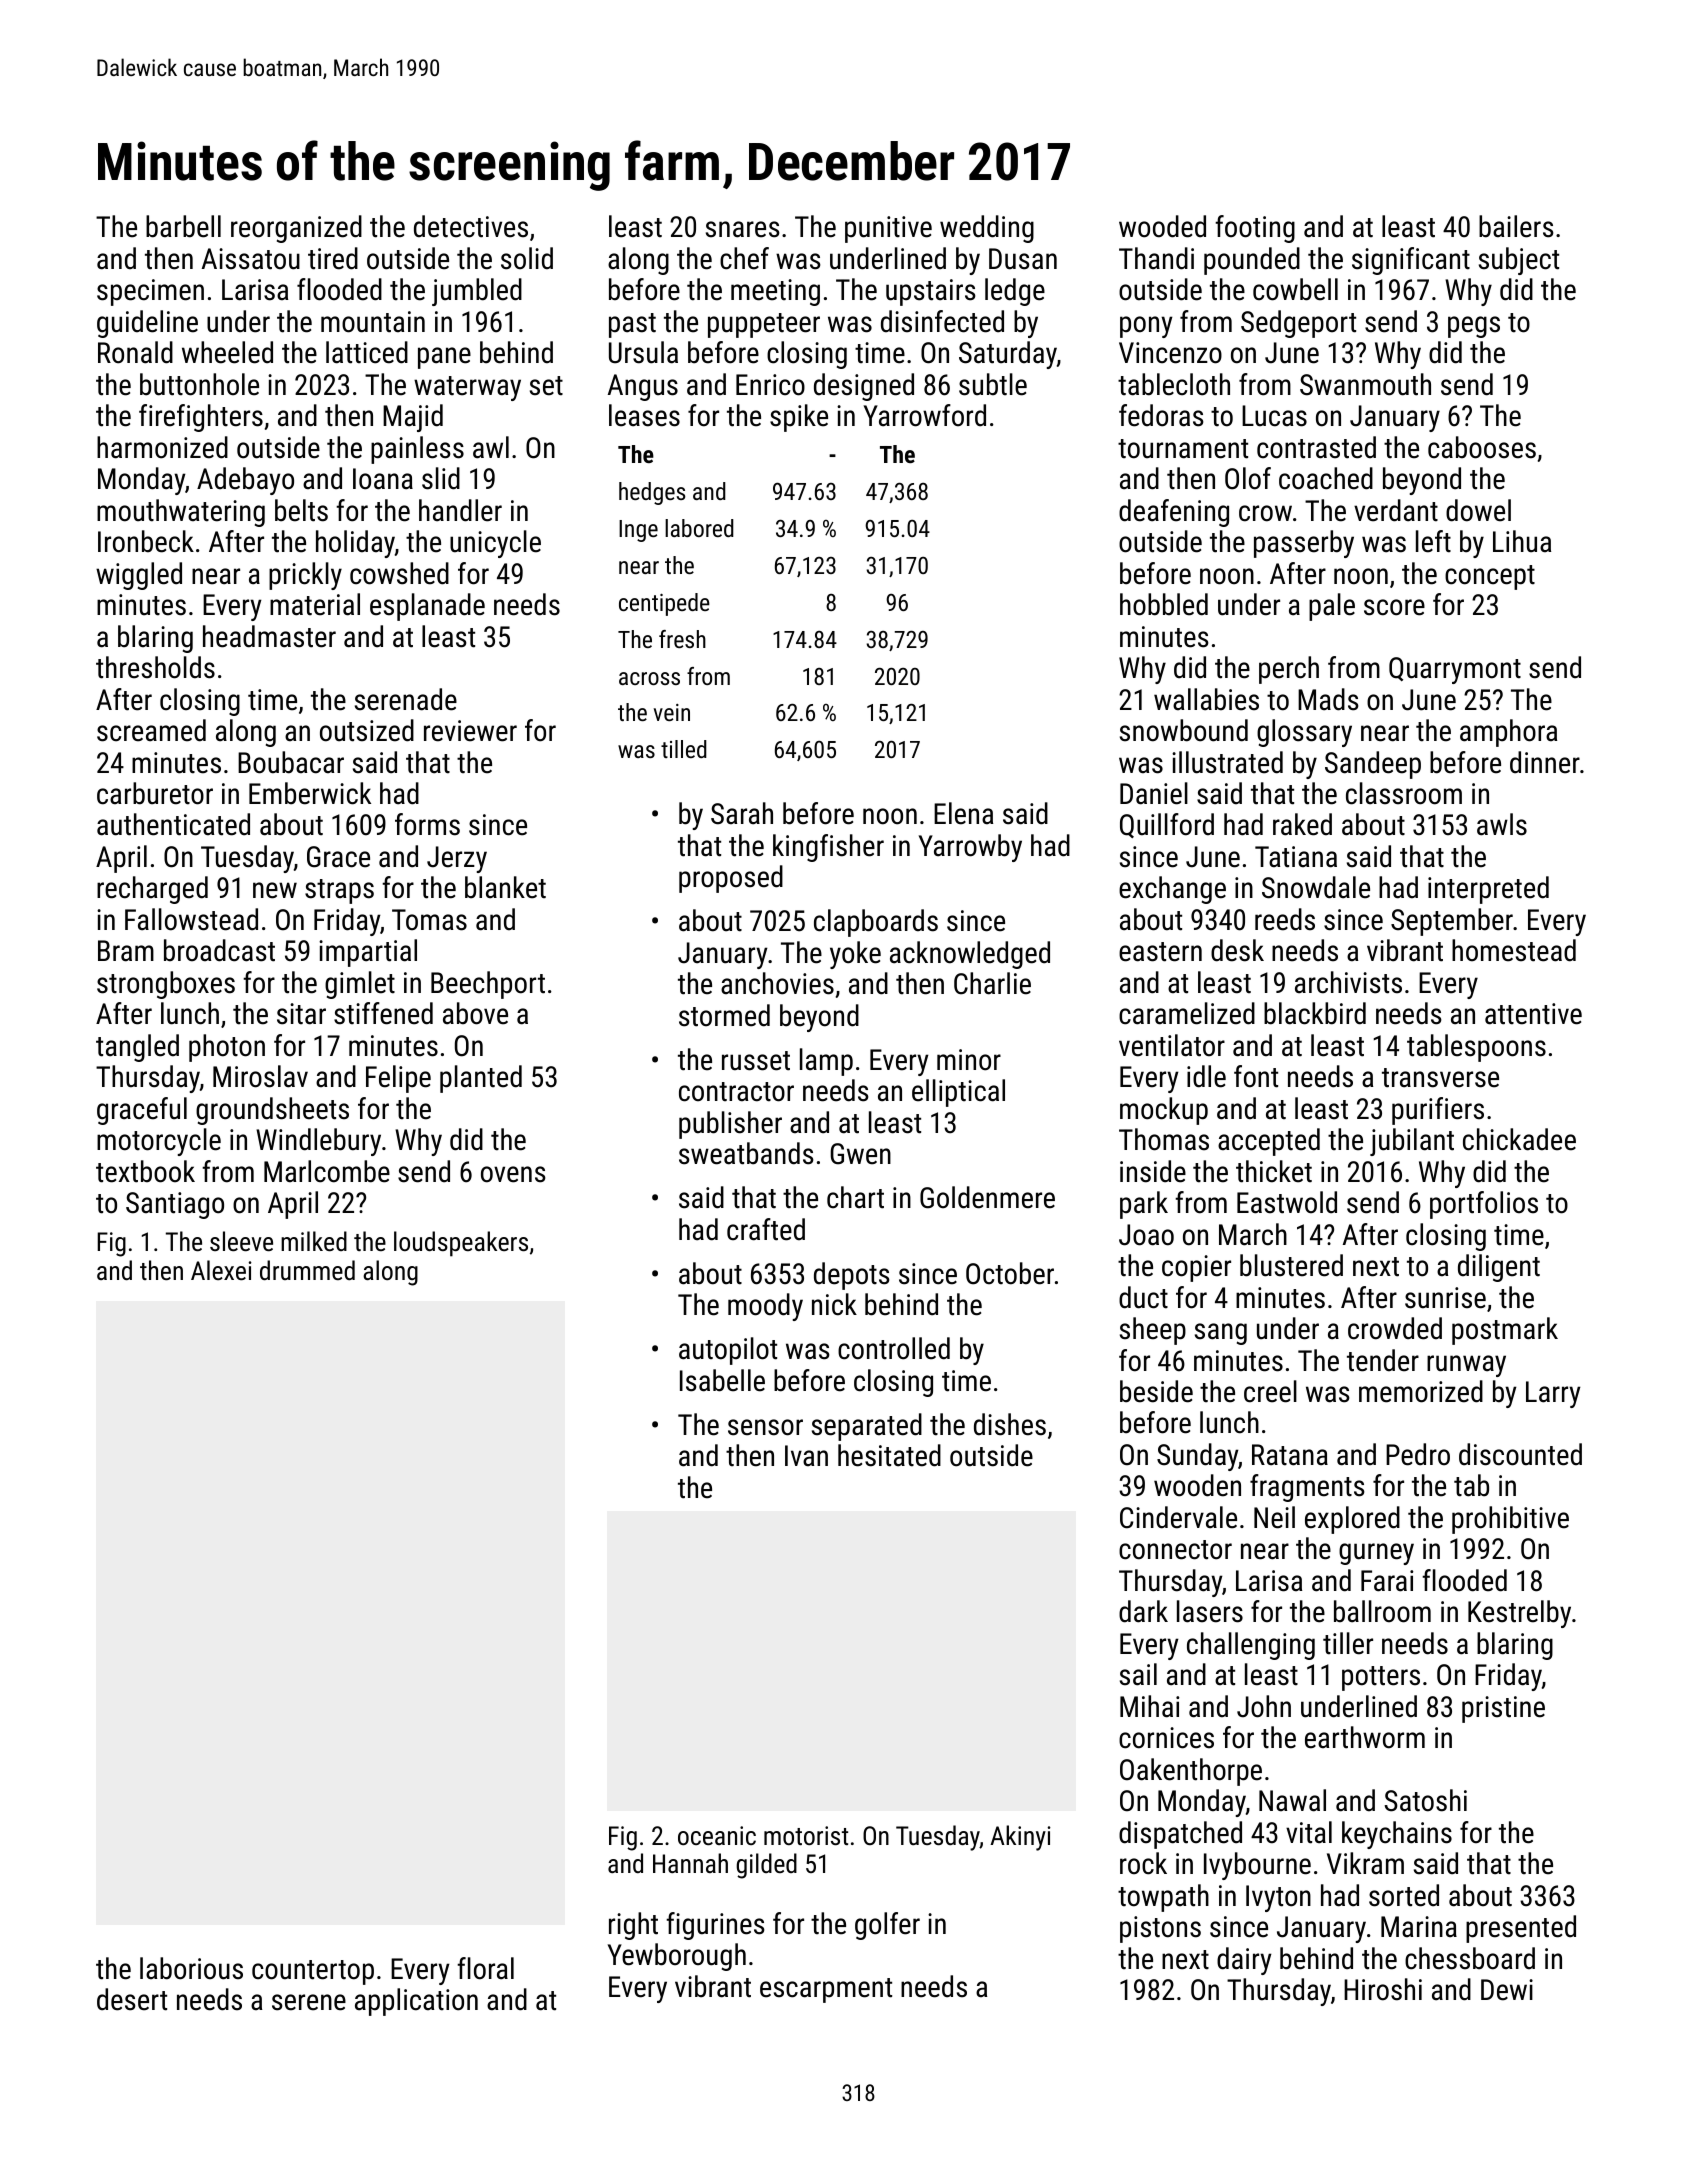 This screenshot has height=2178, width=1683. Describe the element at coordinates (799, 418) in the screenshot. I see `spike` at that location.
